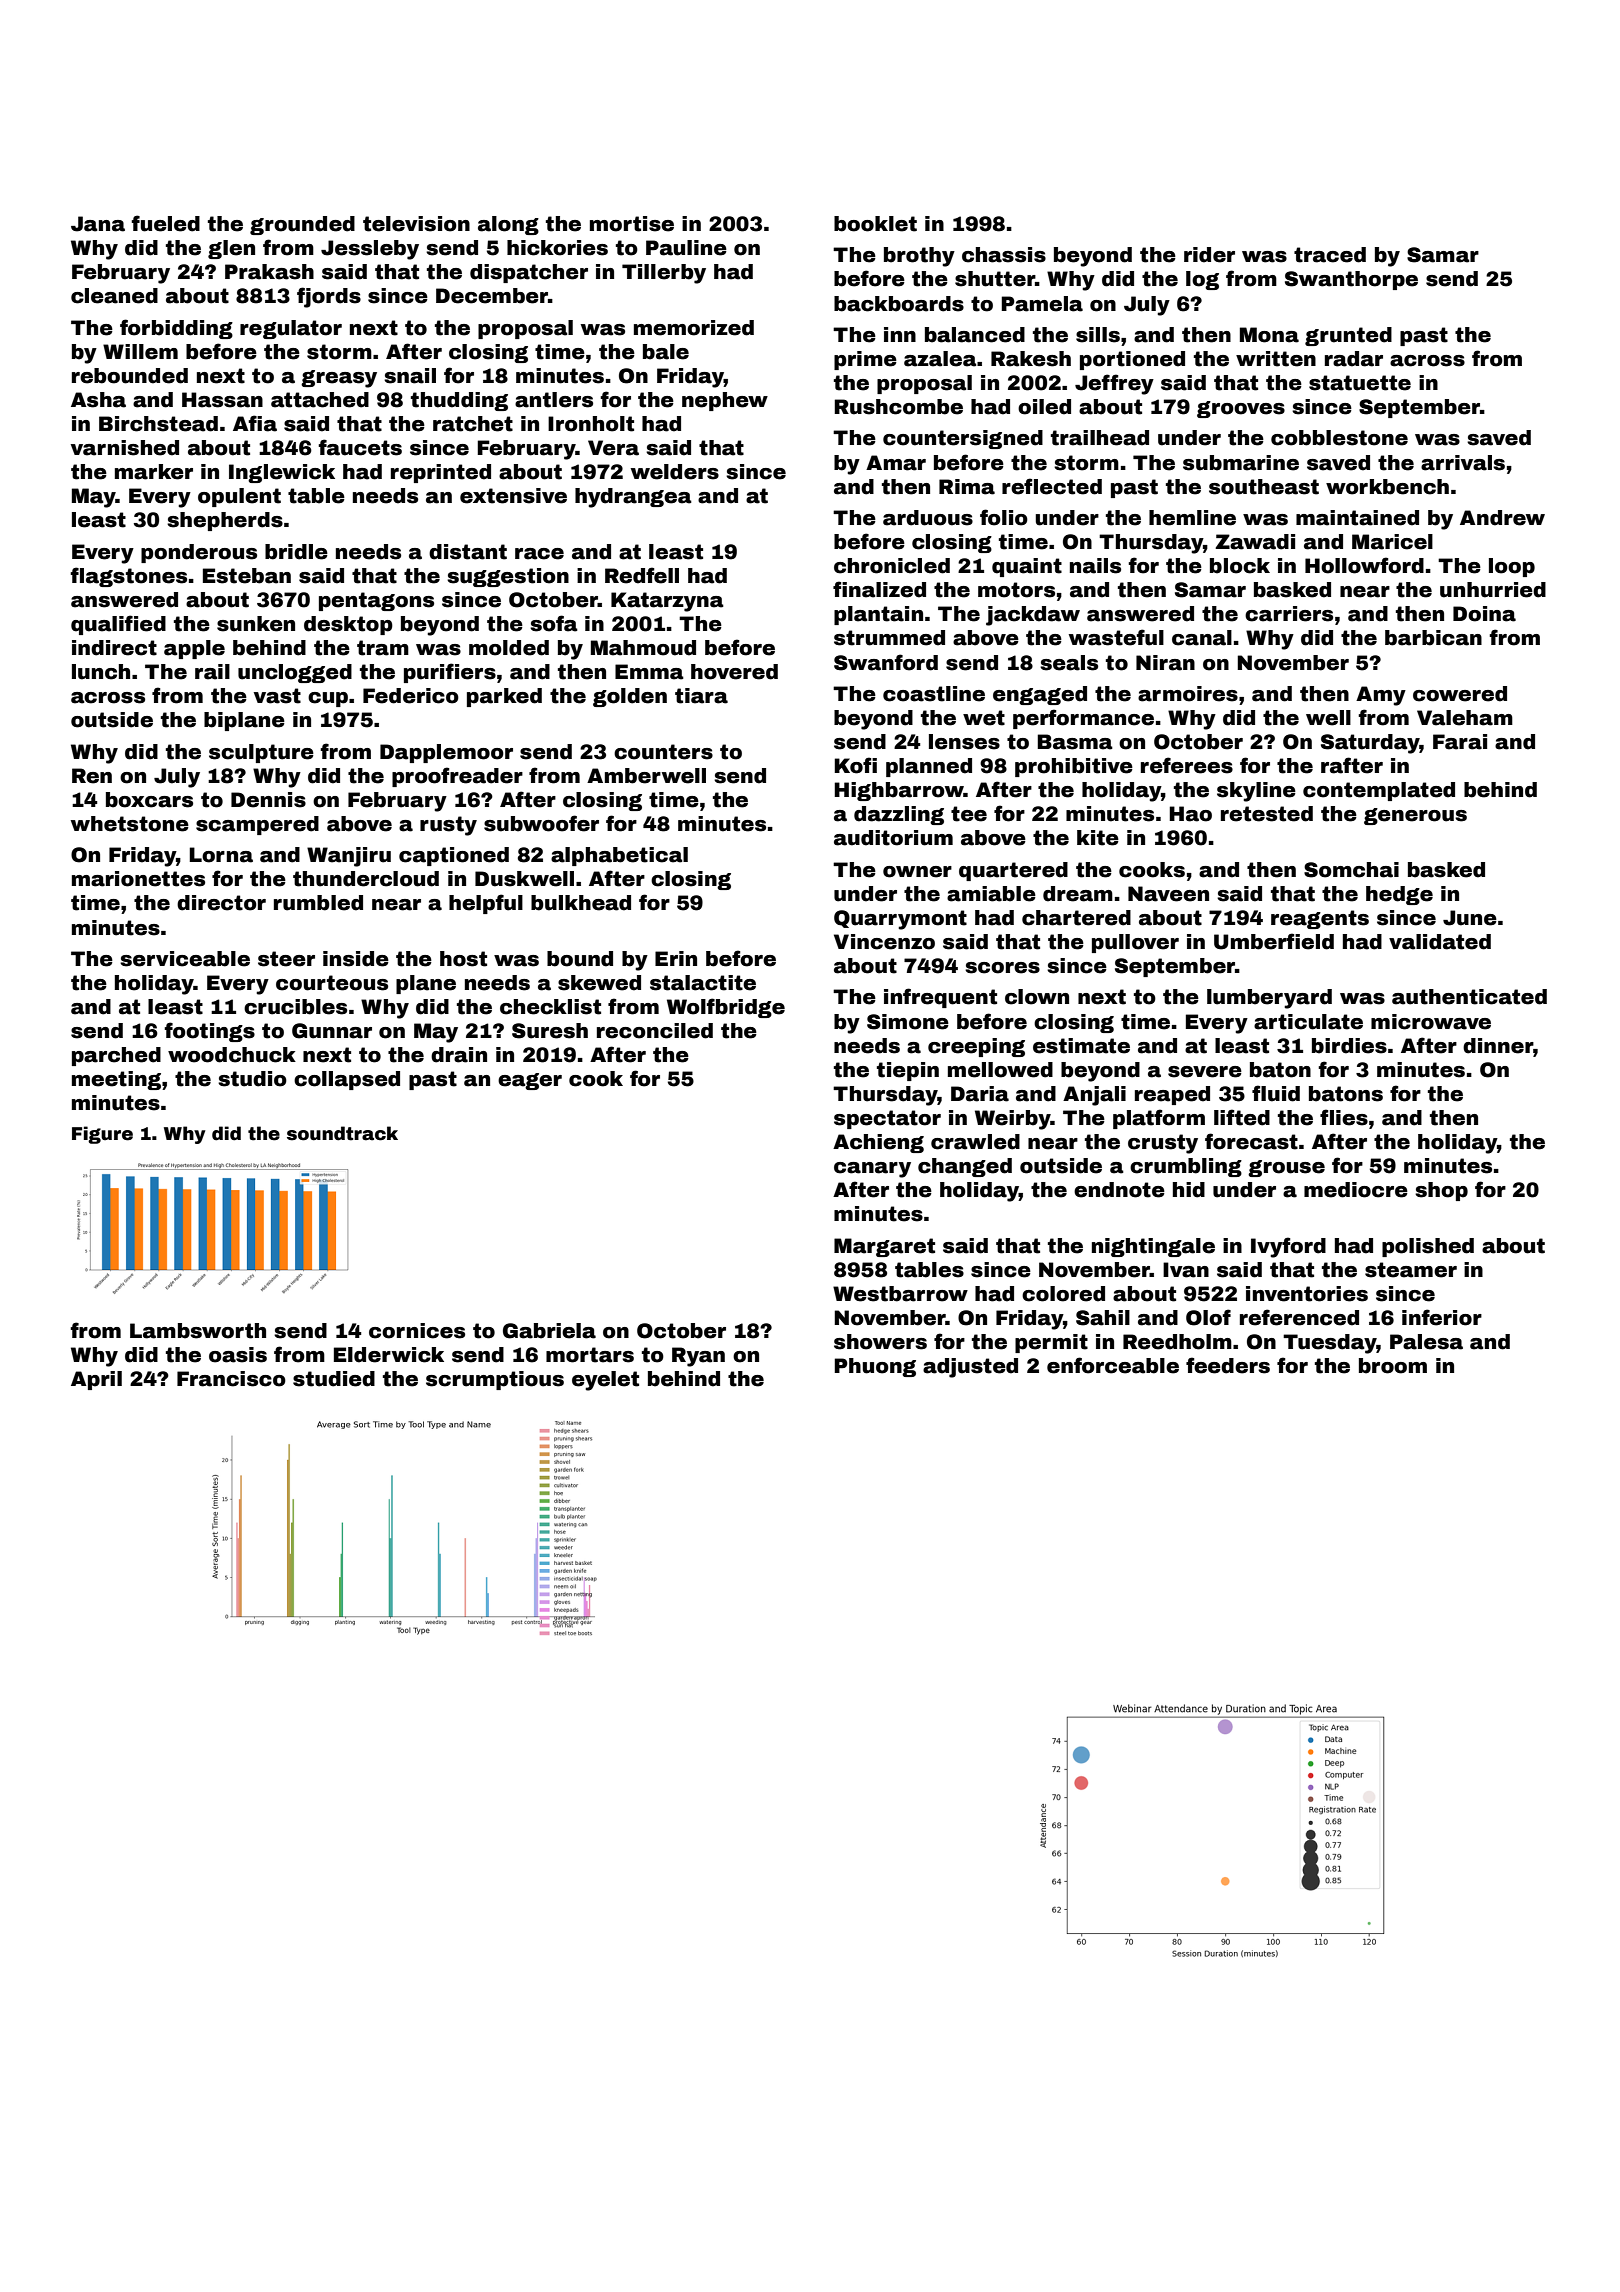 Image resolution: width=1620 pixels, height=2292 pixels. What do you see at coordinates (261, 753) in the image?
I see `sculpture` at bounding box center [261, 753].
